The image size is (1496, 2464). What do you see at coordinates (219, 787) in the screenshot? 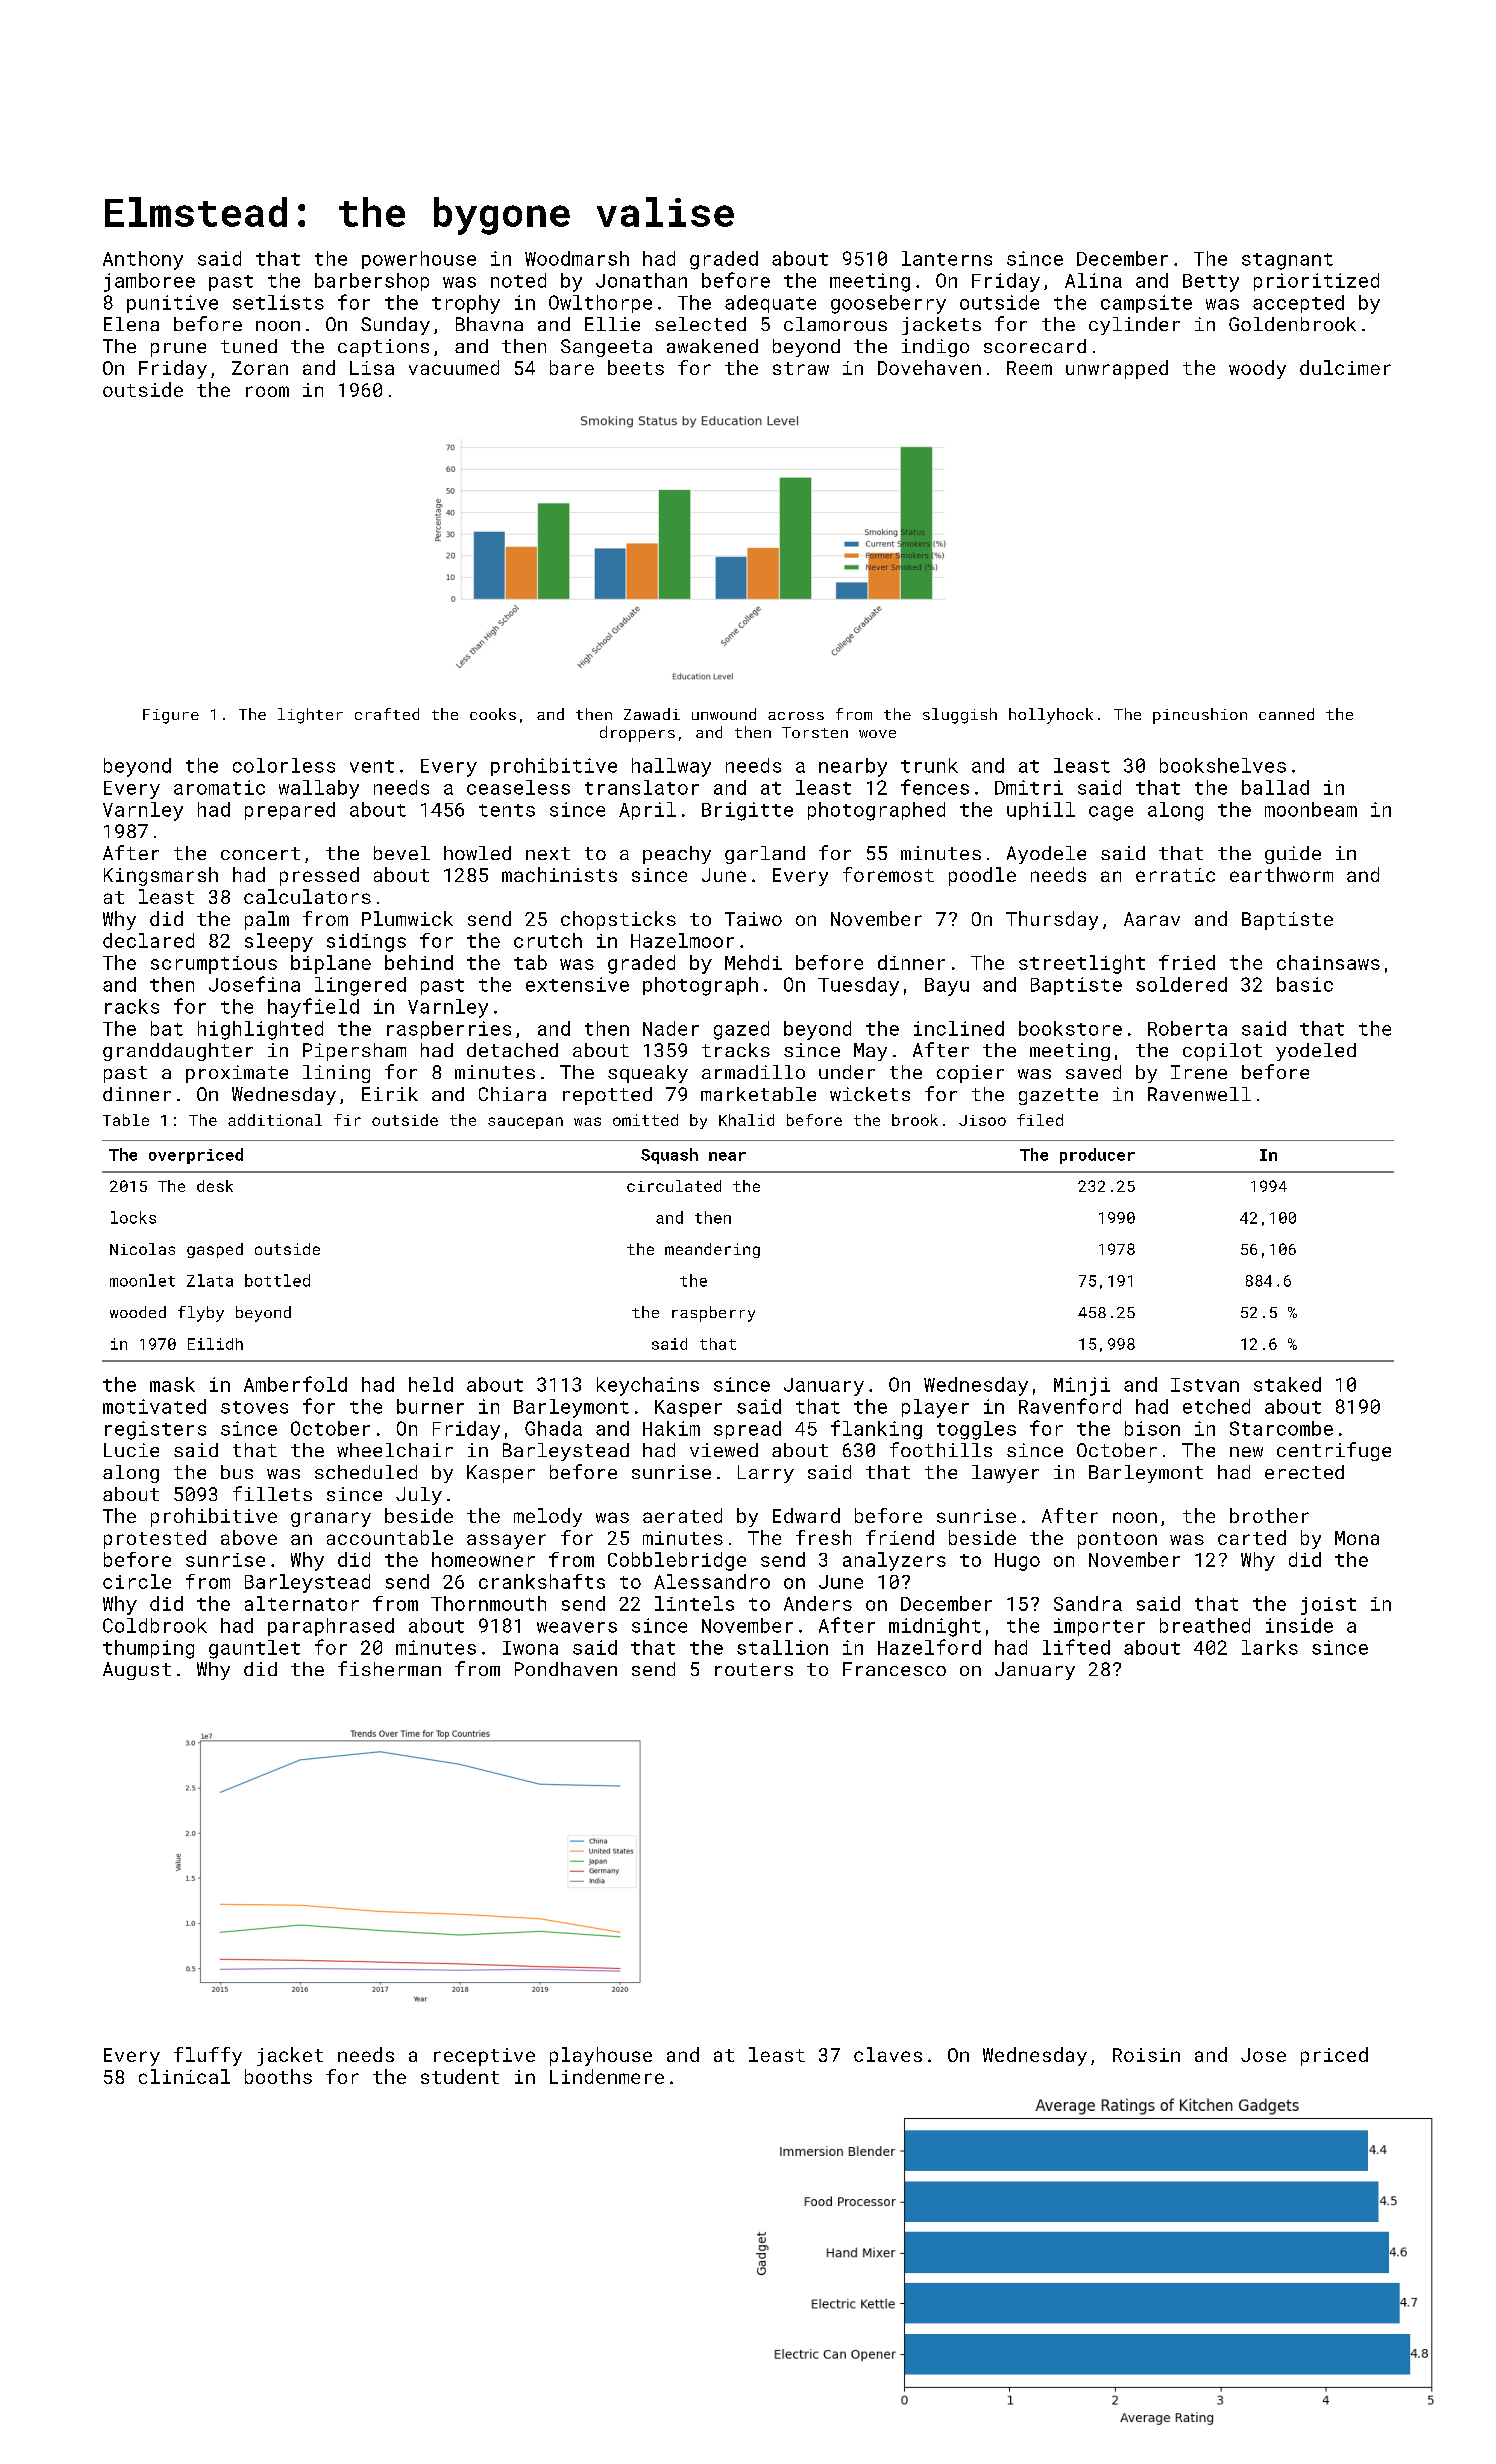
I see `aromatic` at bounding box center [219, 787].
